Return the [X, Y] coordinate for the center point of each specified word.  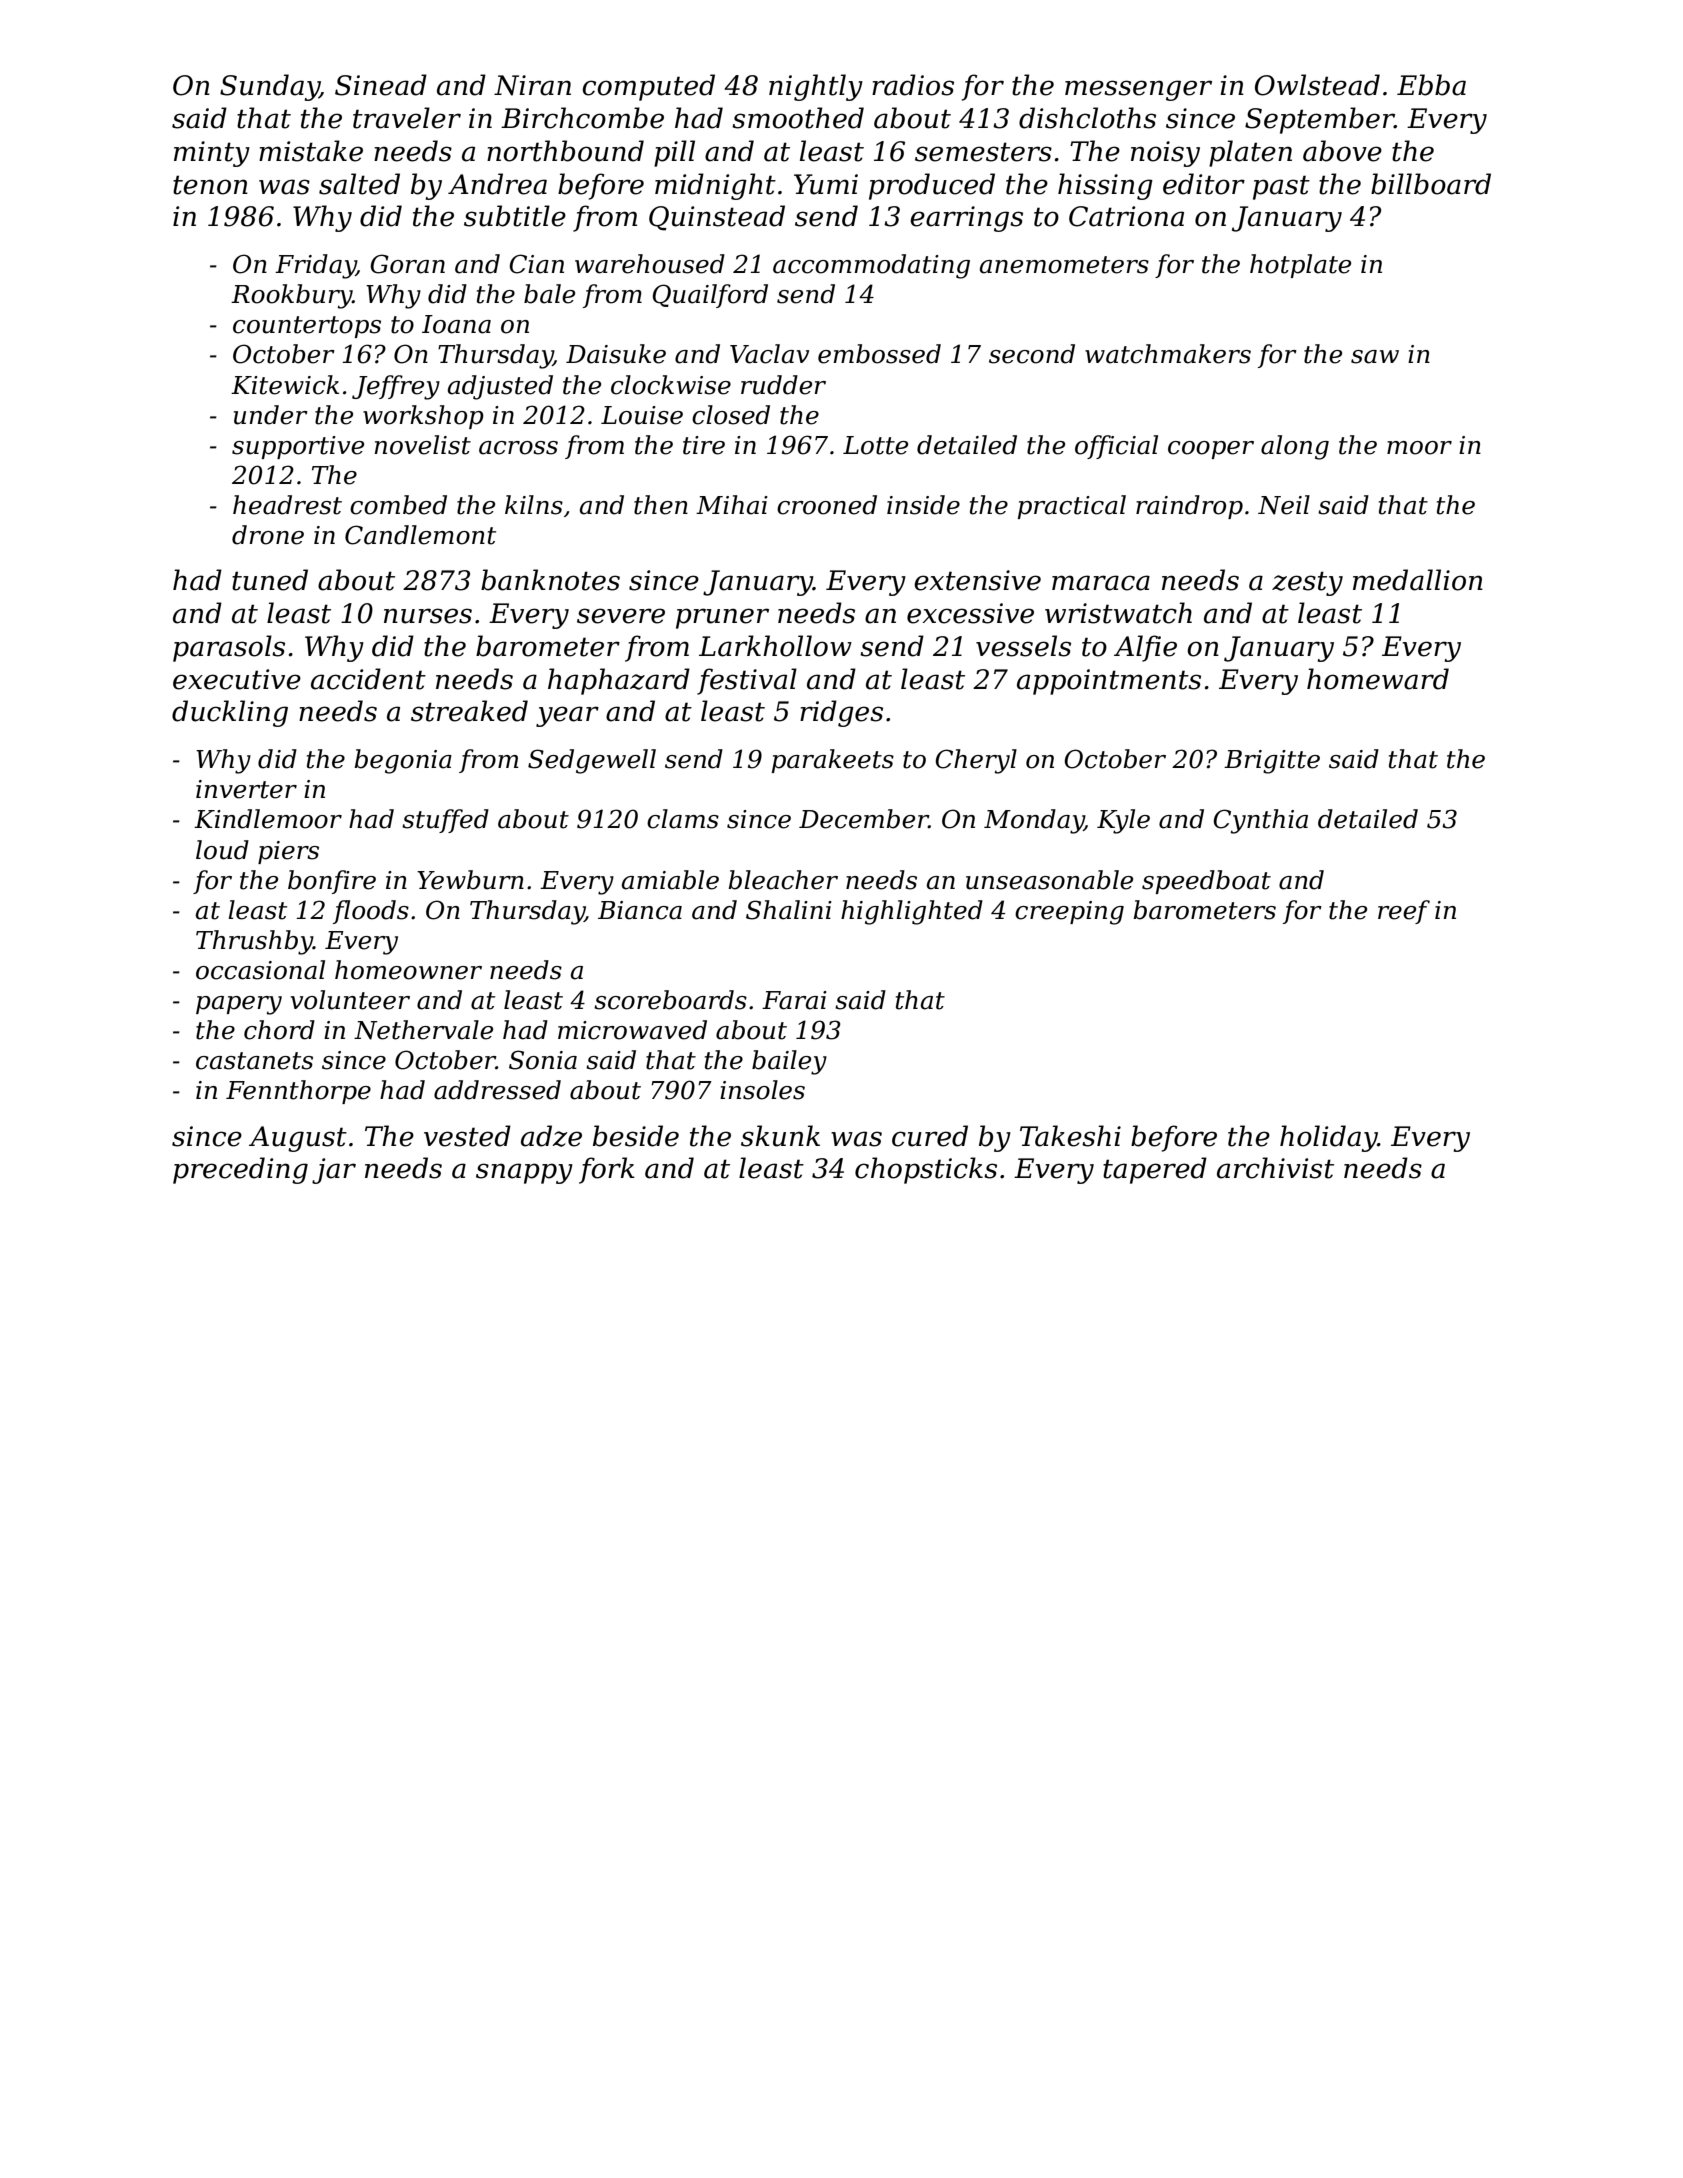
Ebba [1431, 85]
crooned [827, 505]
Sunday [270, 87]
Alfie [1145, 648]
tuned [270, 580]
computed [648, 87]
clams [683, 819]
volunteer [350, 1000]
